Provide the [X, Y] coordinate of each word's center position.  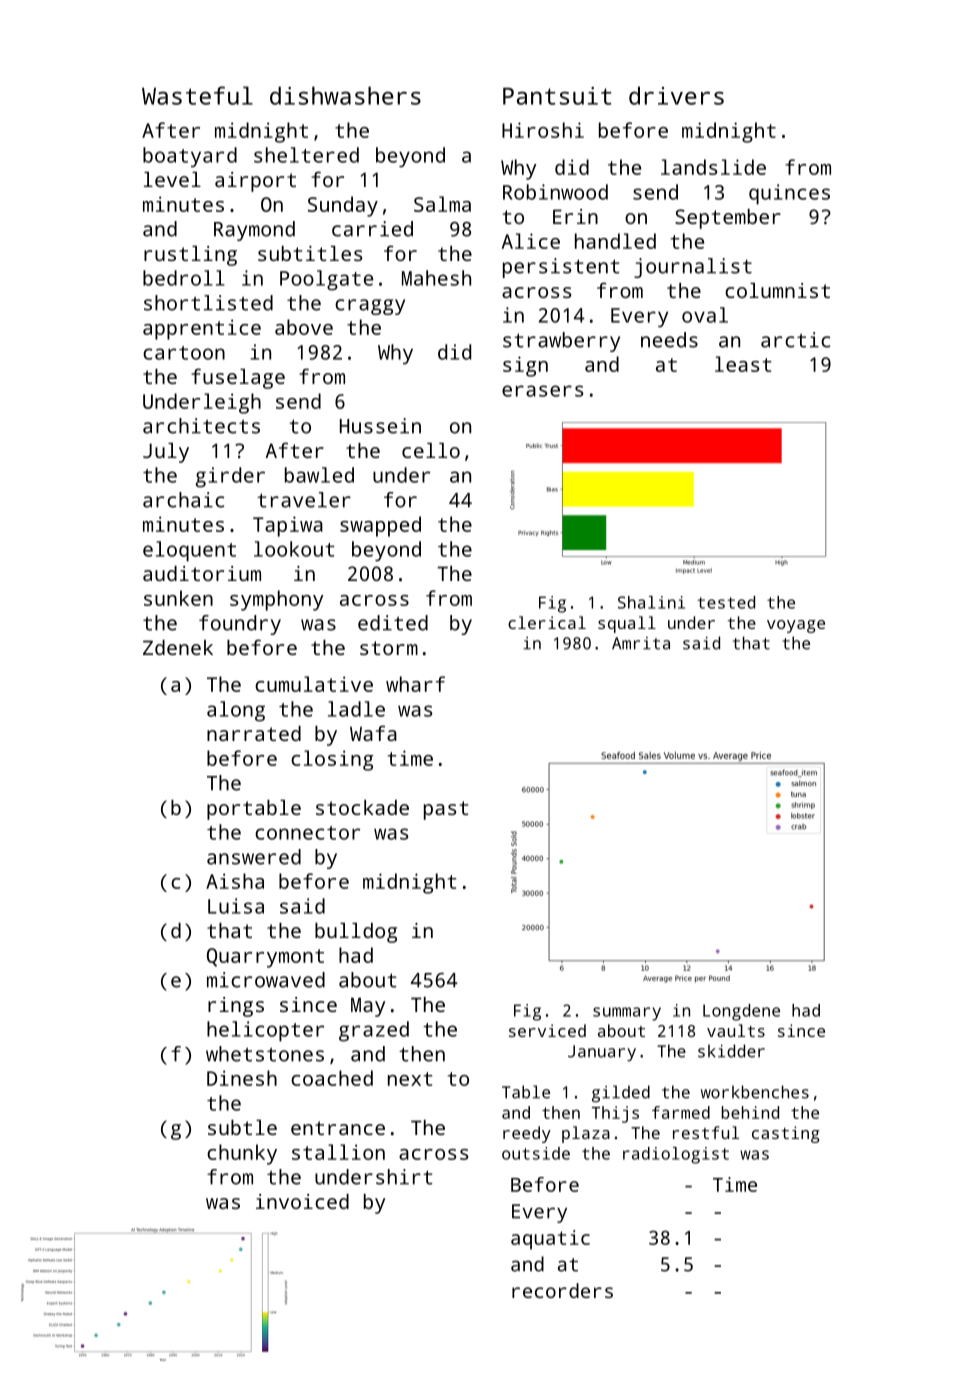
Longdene [741, 1012]
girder [230, 477]
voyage [796, 626]
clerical [547, 622]
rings [236, 1007]
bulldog [356, 933]
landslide [713, 167]
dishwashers [345, 95]
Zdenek [178, 647]
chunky [242, 1154]
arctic [795, 340]
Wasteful [197, 95]
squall [627, 624]
